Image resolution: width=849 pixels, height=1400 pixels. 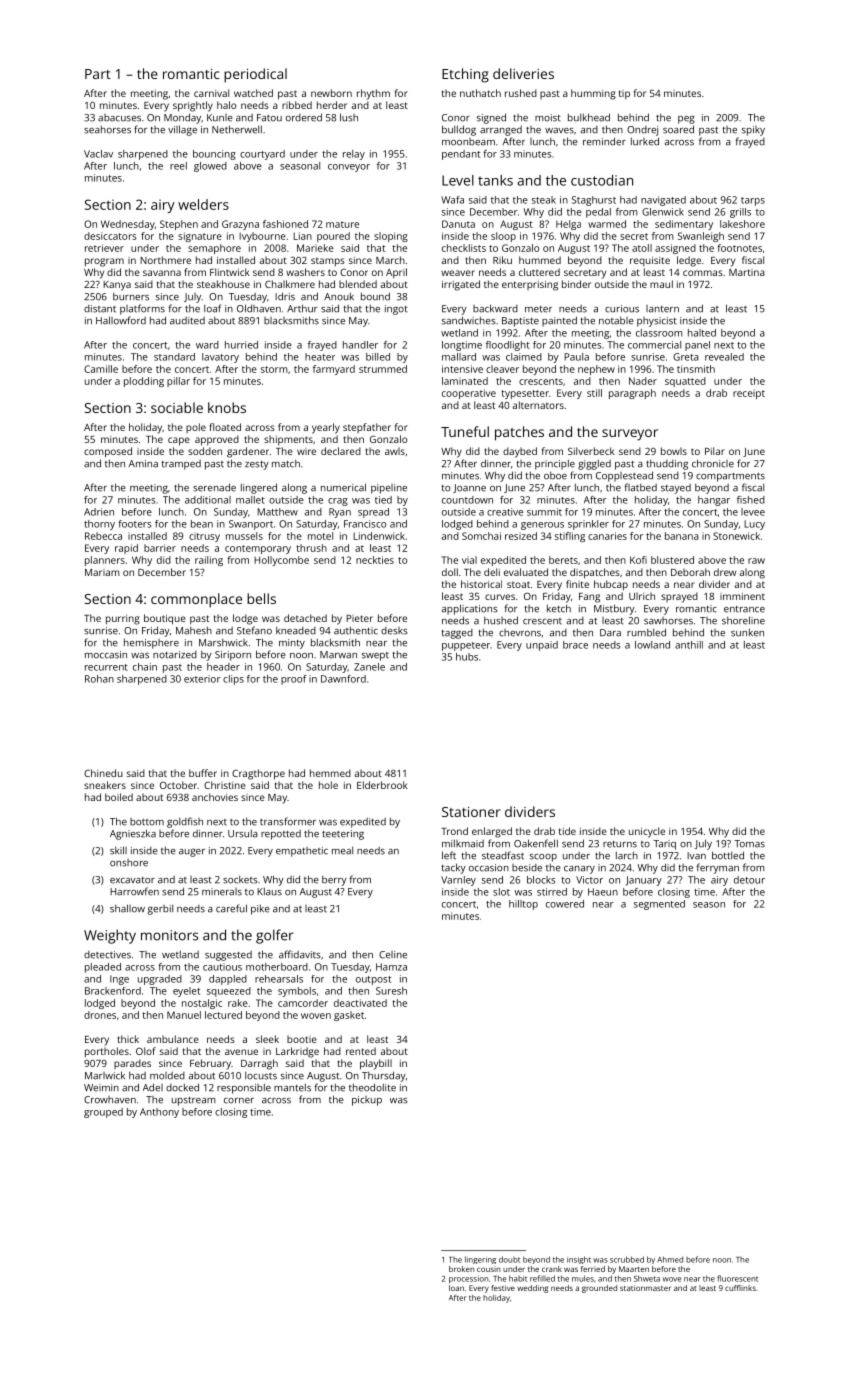 What do you see at coordinates (393, 955) in the screenshot?
I see `Celine` at bounding box center [393, 955].
